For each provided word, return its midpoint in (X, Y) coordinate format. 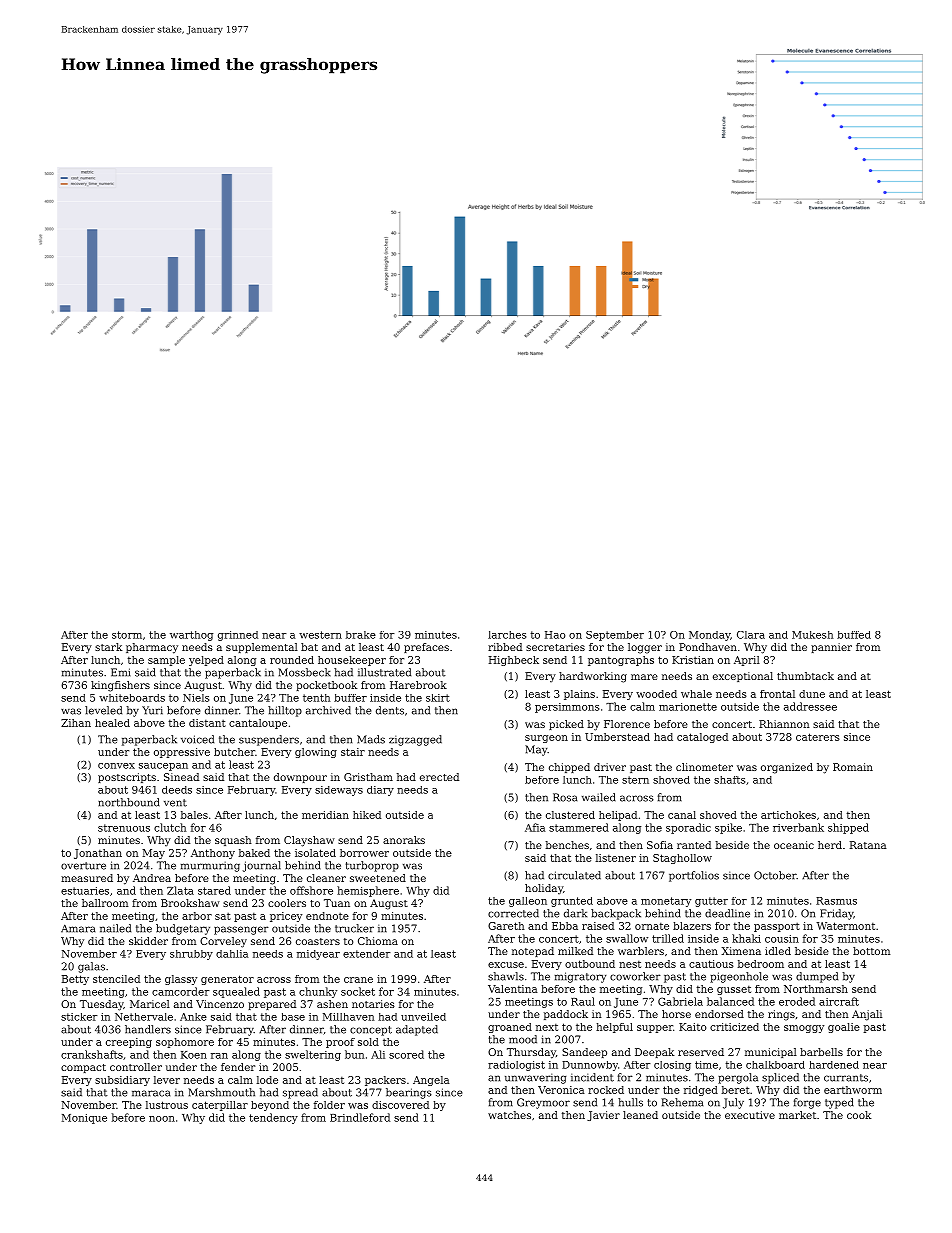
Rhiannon (784, 724)
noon (162, 1119)
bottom (871, 951)
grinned (238, 636)
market (797, 1115)
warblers (641, 951)
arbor (197, 916)
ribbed (505, 647)
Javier (603, 1116)
